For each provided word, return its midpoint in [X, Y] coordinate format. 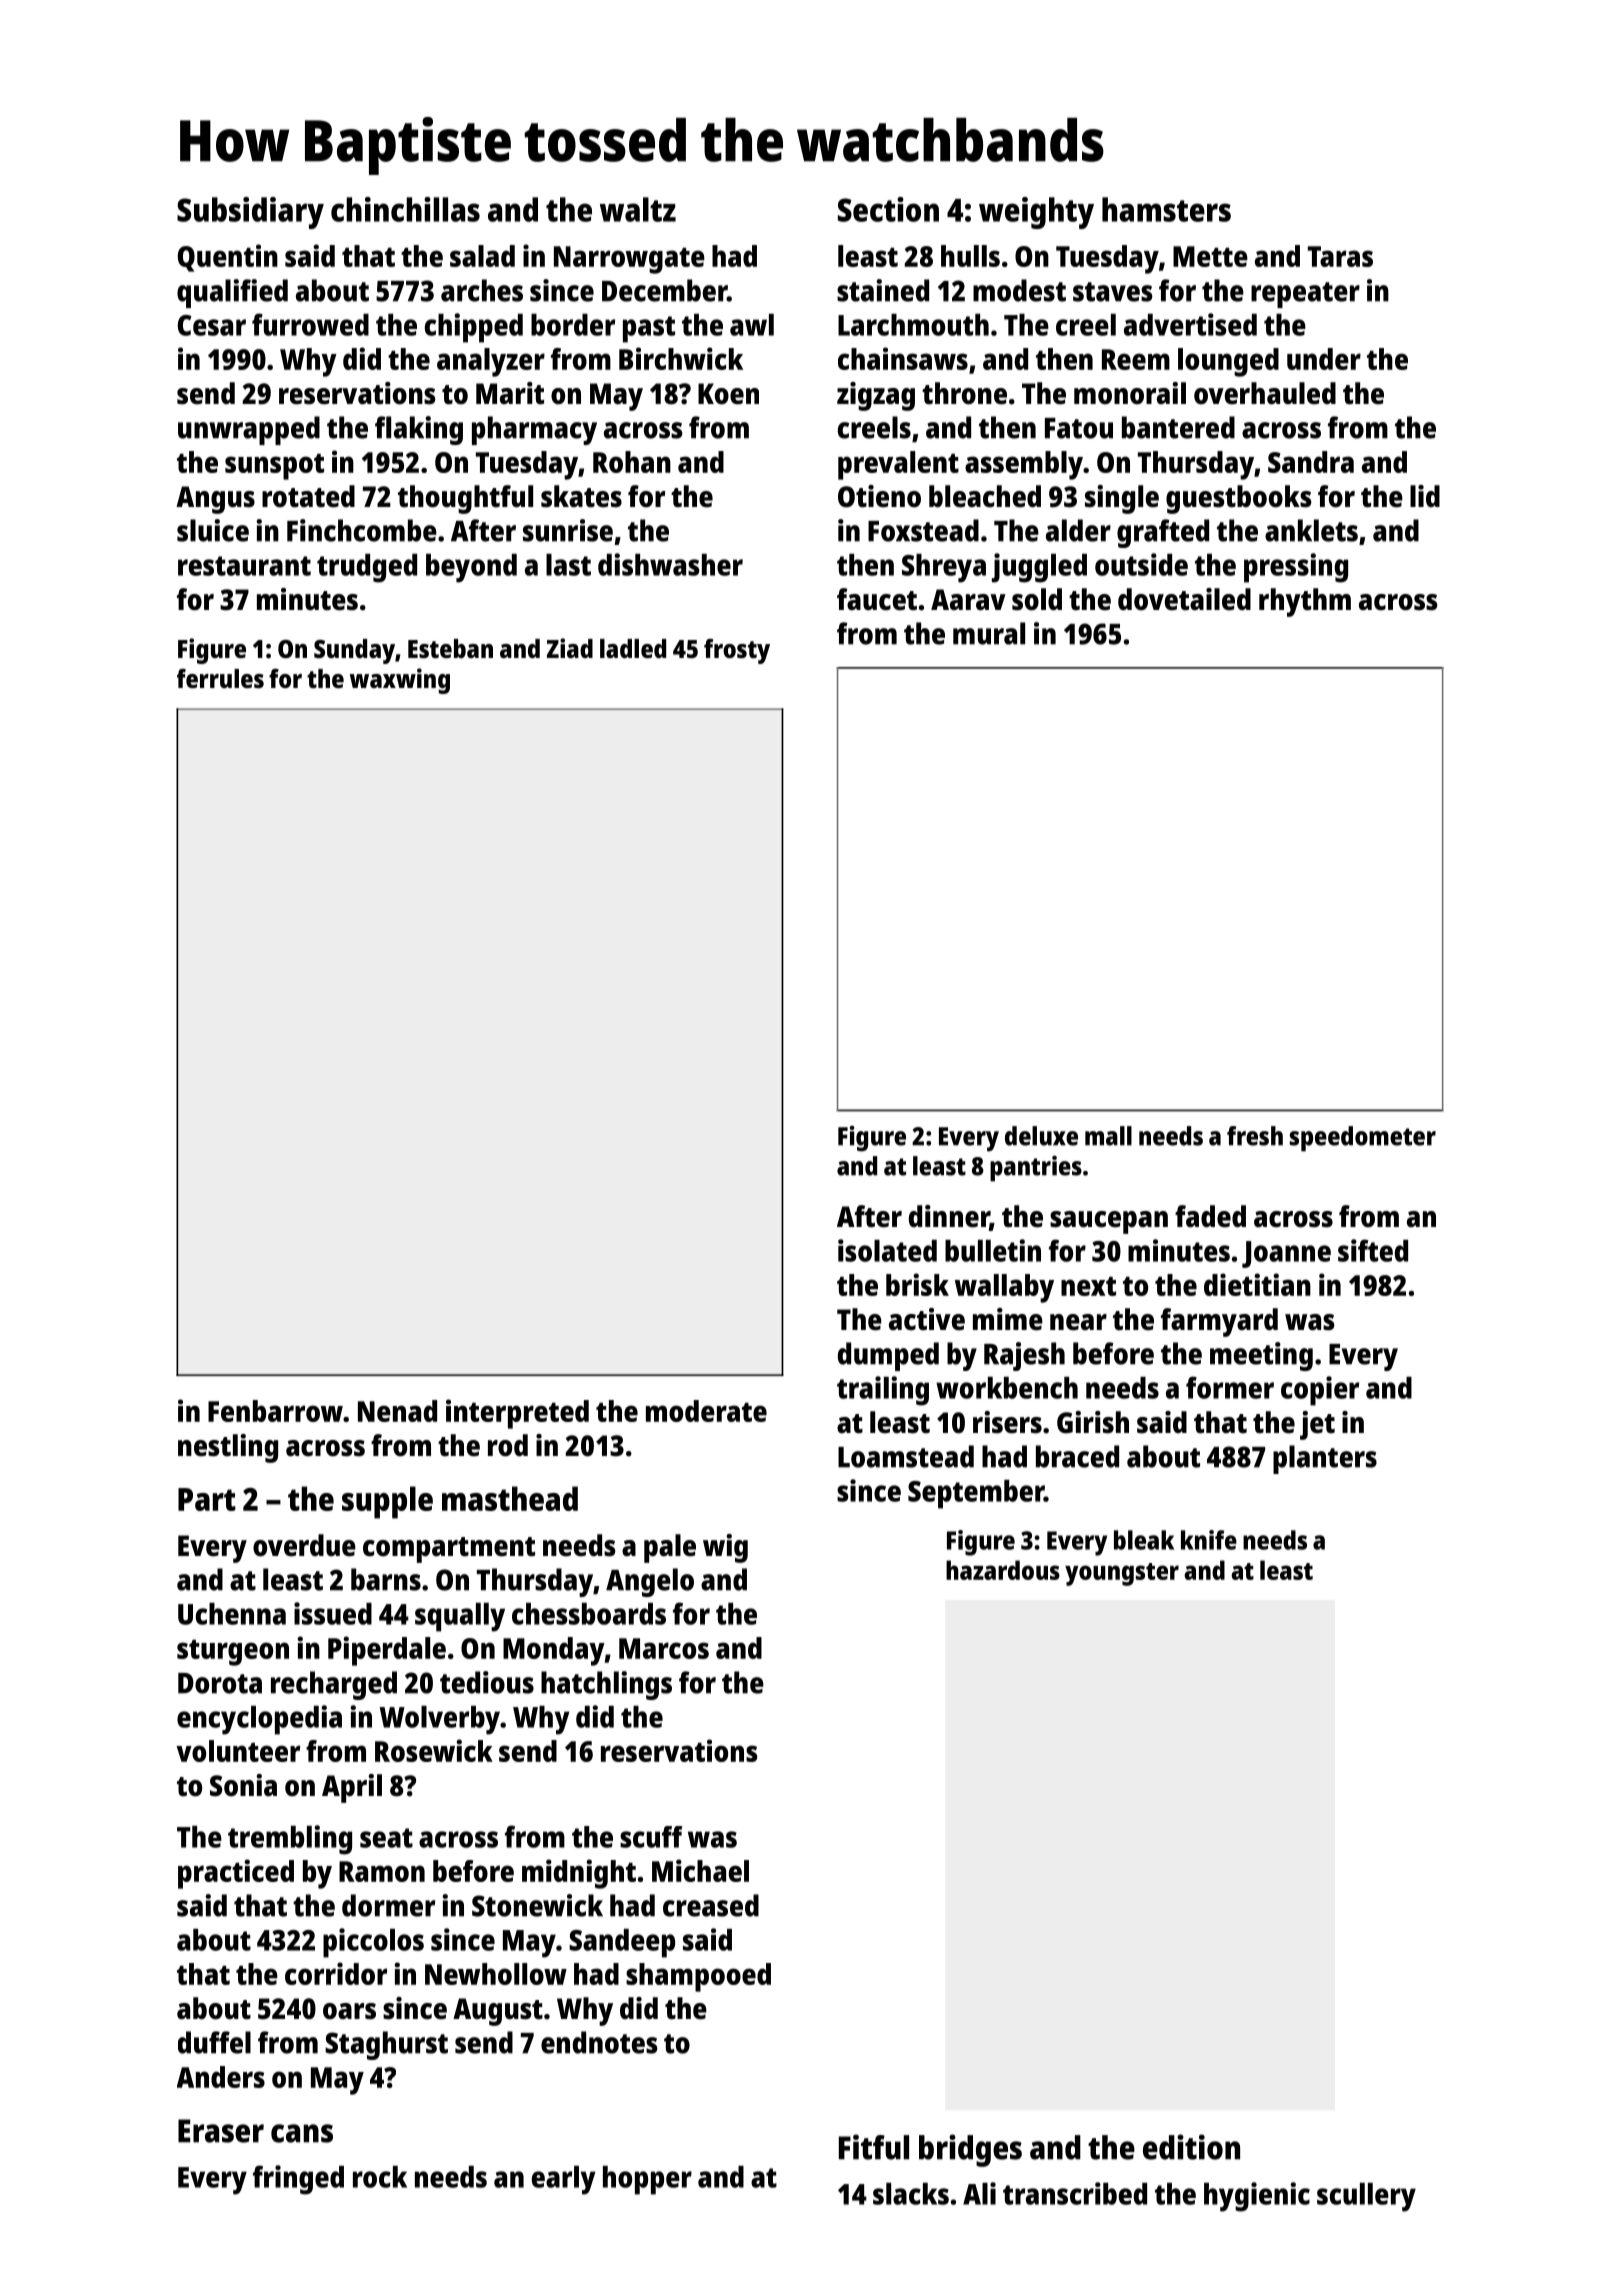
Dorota [220, 1683]
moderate [706, 1411]
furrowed [310, 324]
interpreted [517, 1414]
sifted [1373, 1250]
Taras [1340, 256]
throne [964, 393]
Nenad [397, 1411]
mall [1108, 1136]
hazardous [1003, 1570]
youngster [1122, 1574]
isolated [887, 1250]
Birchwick [681, 358]
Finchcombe [362, 530]
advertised [1190, 324]
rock [380, 2177]
